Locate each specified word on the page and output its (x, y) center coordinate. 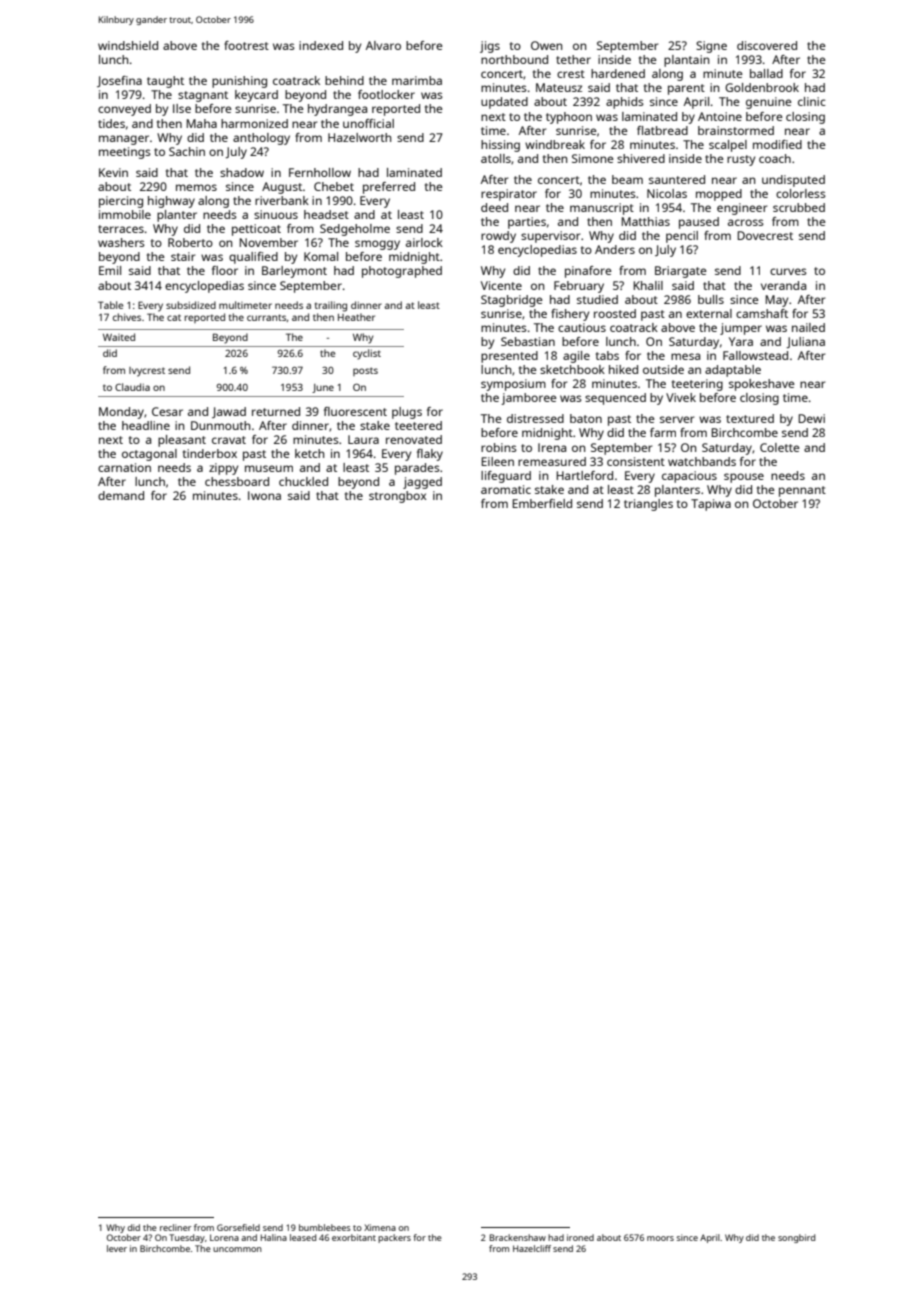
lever (117, 1248)
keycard (256, 96)
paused (699, 223)
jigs (490, 47)
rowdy (498, 237)
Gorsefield (238, 1227)
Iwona (264, 495)
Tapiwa (711, 505)
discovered (767, 45)
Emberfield (542, 503)
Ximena (380, 1227)
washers (121, 242)
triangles (648, 505)
